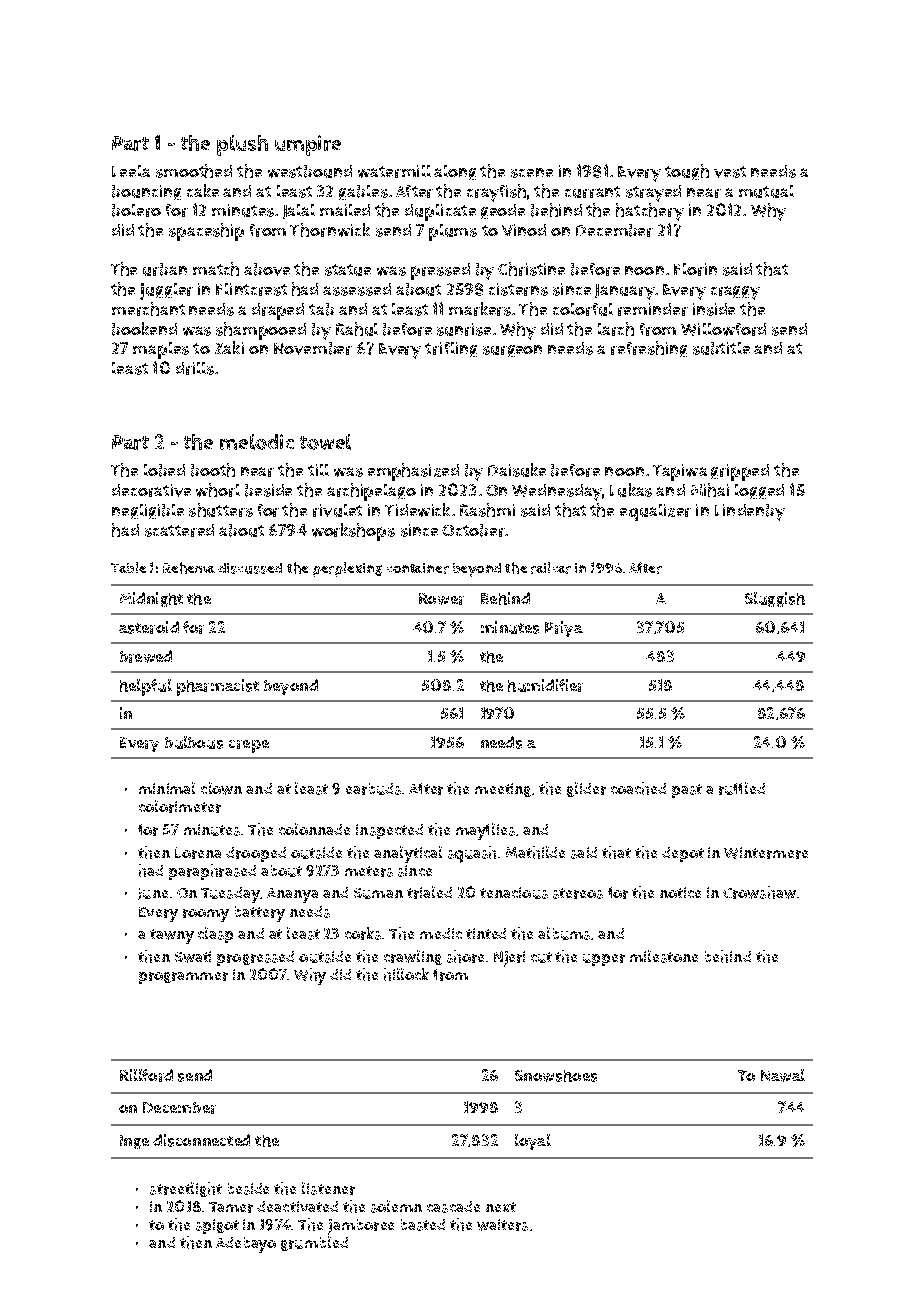 The image size is (924, 1314). Describe the element at coordinates (455, 172) in the screenshot. I see `along` at that location.
